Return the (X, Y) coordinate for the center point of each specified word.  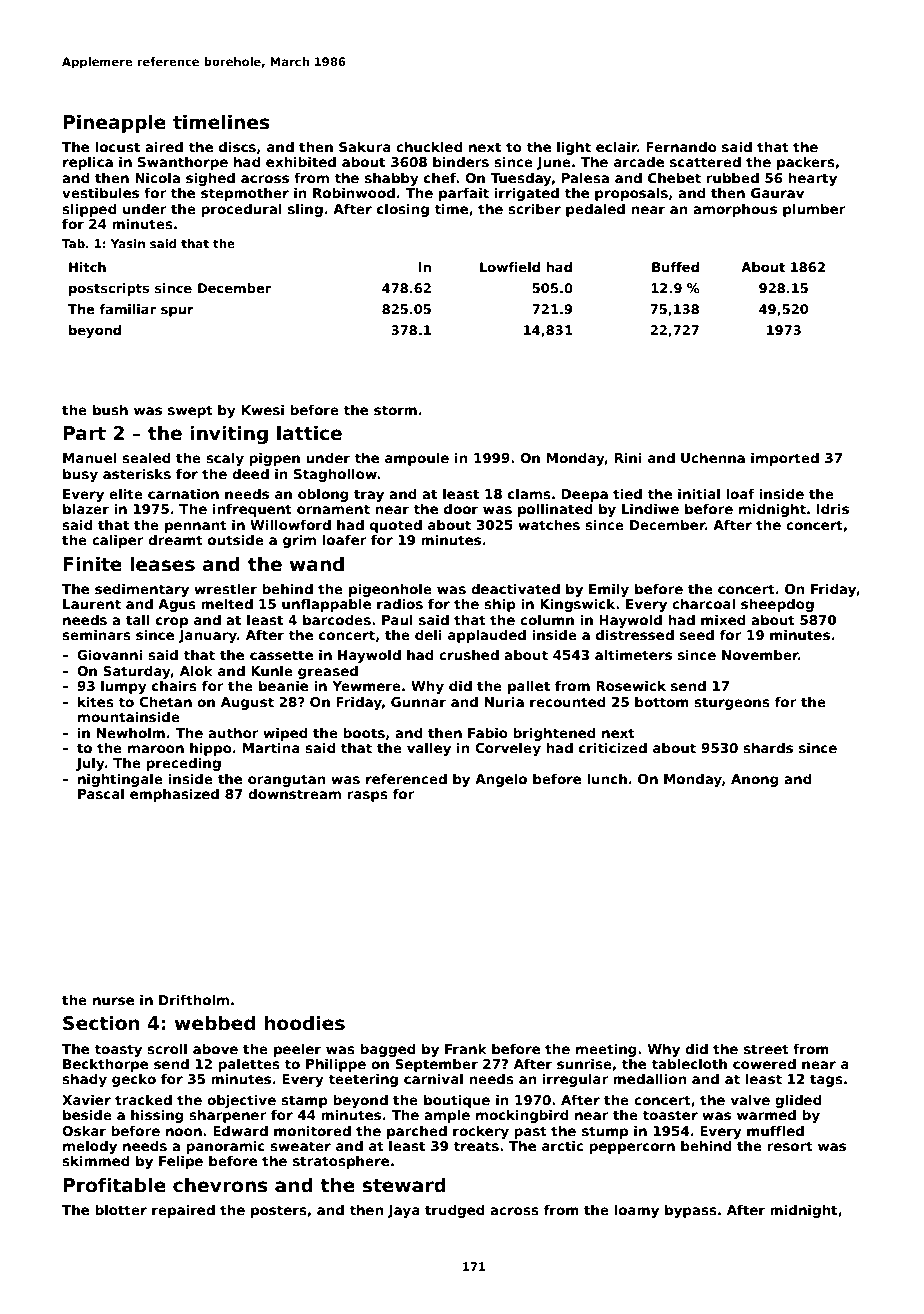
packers (806, 163)
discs (237, 146)
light (574, 148)
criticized (613, 747)
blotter (121, 1209)
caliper (118, 541)
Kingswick (577, 605)
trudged (454, 1211)
